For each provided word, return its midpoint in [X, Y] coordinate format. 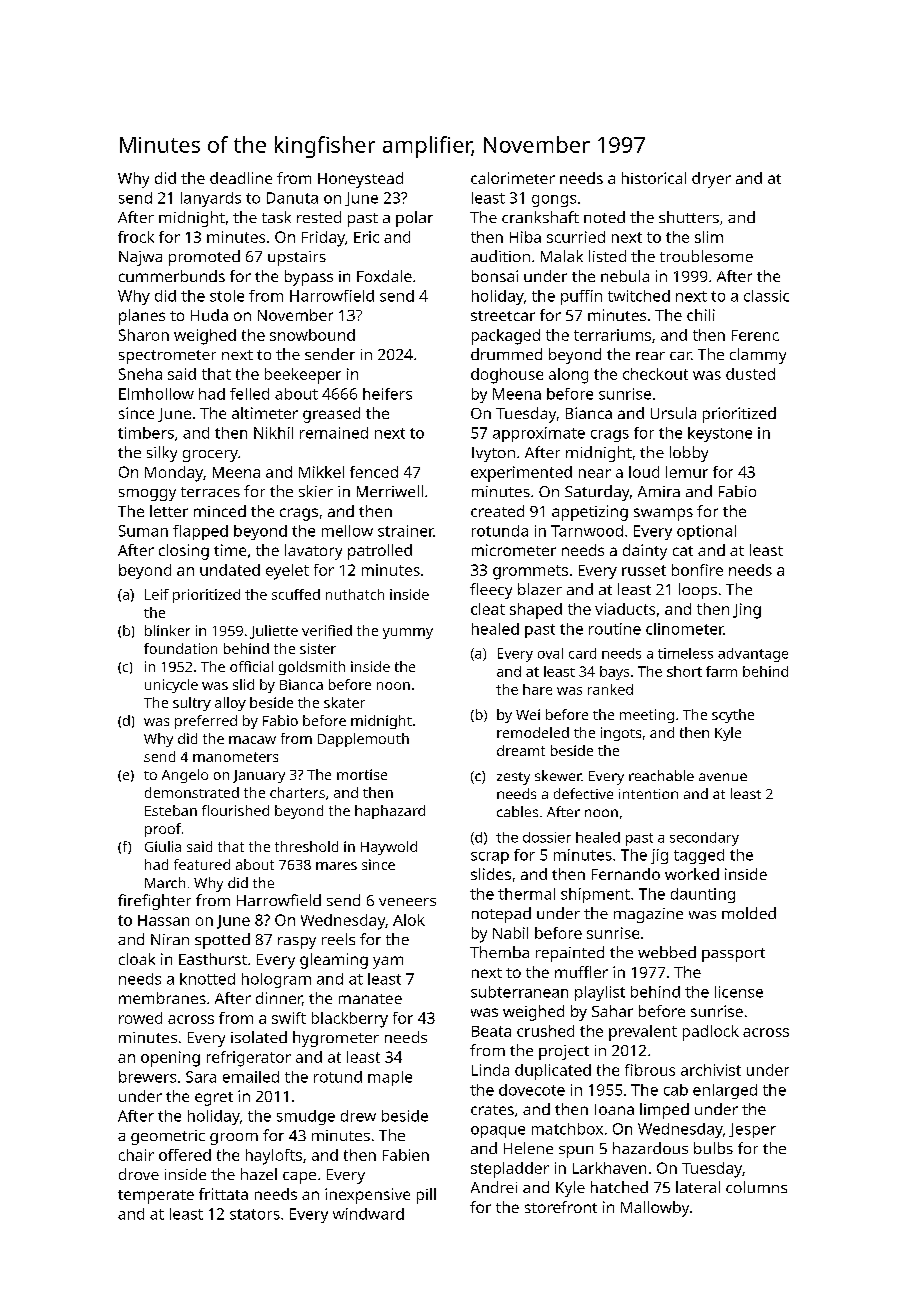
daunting [703, 895]
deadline [241, 178]
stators [255, 1214]
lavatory [313, 552]
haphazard [390, 812]
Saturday [597, 493]
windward [368, 1214]
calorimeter [513, 178]
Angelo [185, 776]
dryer [711, 180]
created [497, 511]
